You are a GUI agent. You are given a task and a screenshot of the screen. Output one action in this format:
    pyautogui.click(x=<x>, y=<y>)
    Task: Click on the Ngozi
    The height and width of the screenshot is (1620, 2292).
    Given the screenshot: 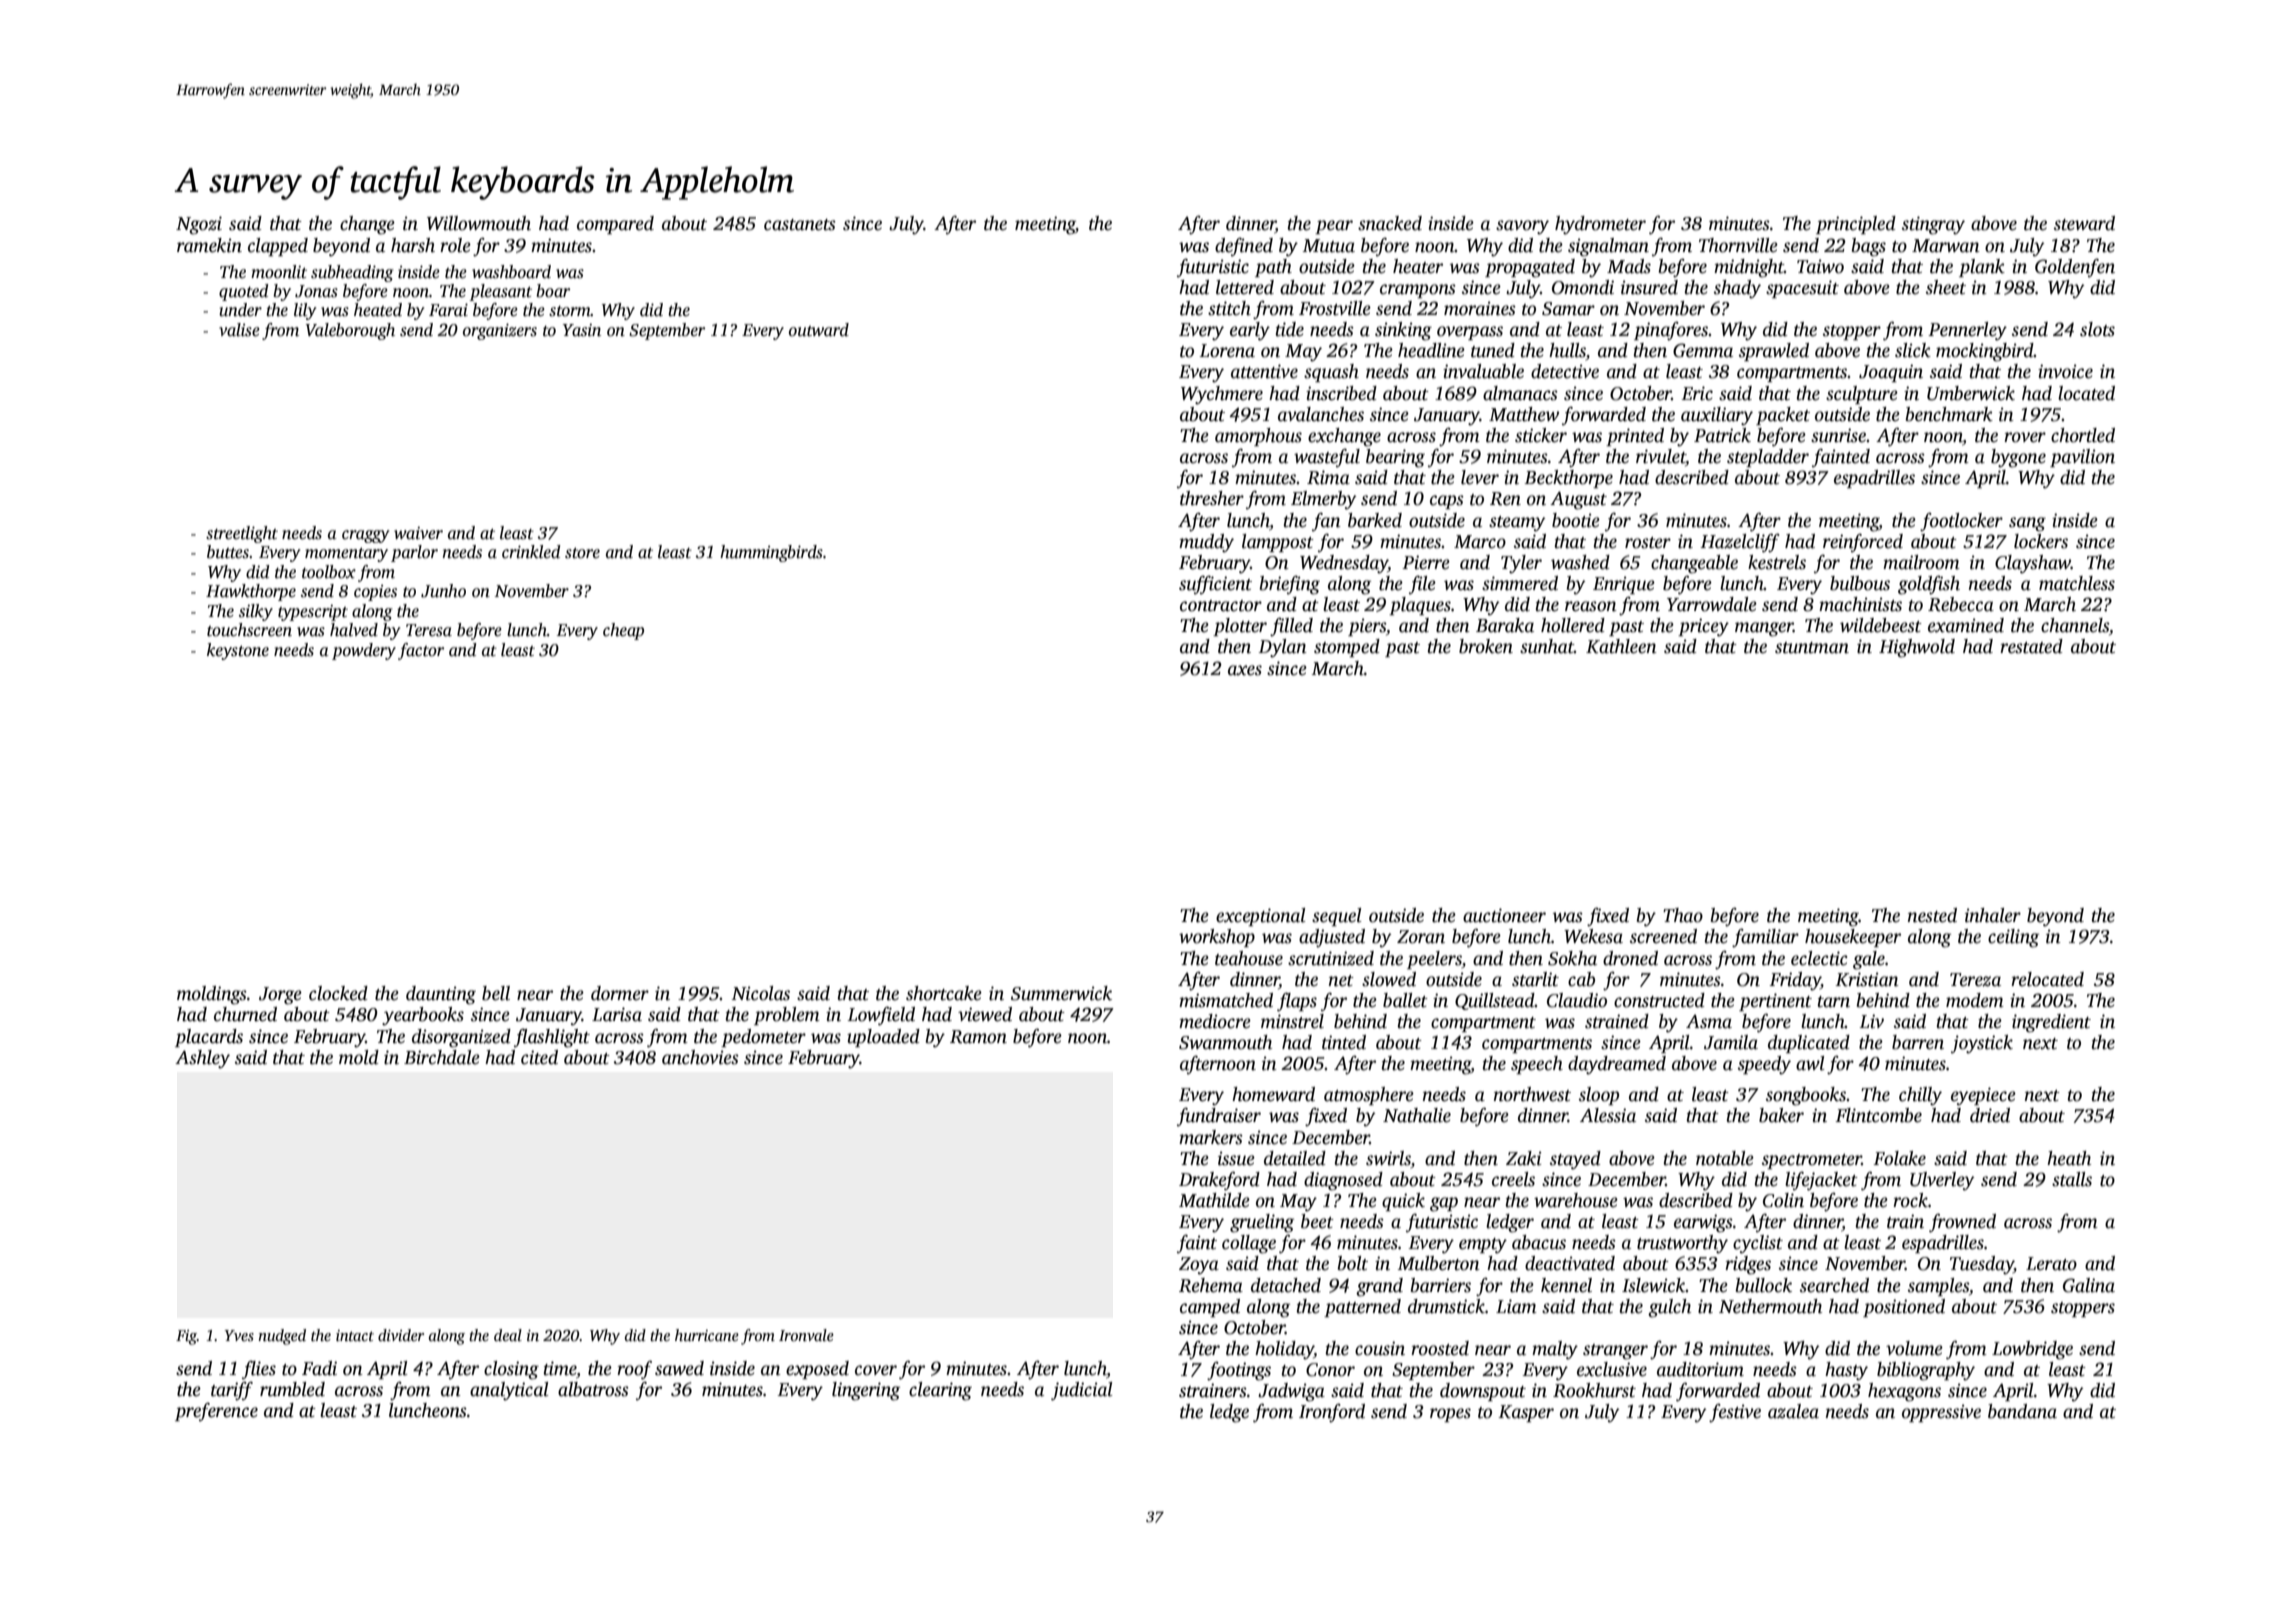 What is the action you would take?
    pyautogui.click(x=199, y=225)
